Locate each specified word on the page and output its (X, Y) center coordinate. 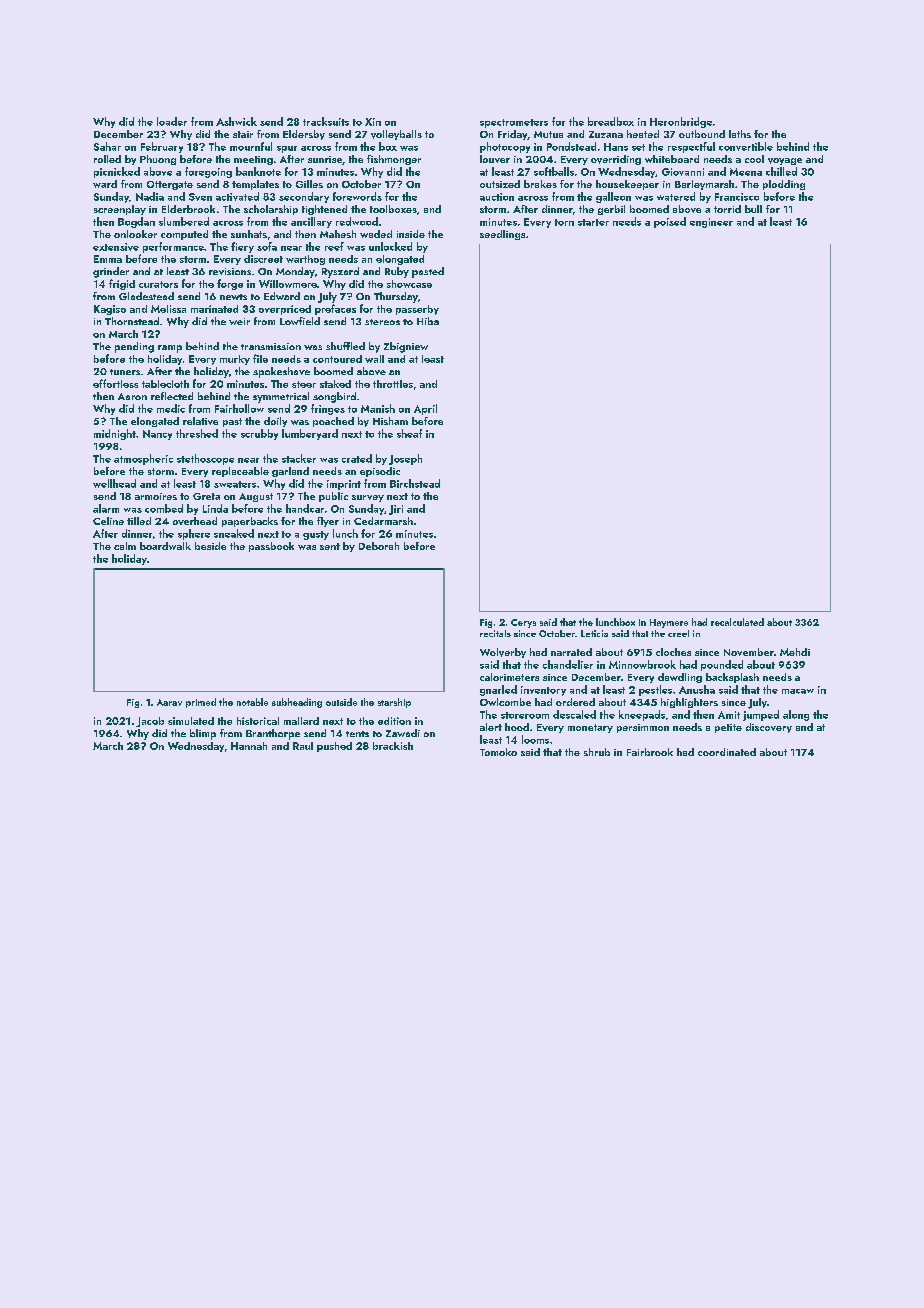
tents (357, 734)
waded (376, 234)
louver (495, 159)
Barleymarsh (704, 185)
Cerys (523, 623)
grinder (111, 272)
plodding (784, 185)
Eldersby (304, 135)
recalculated (737, 622)
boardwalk (165, 546)
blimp (203, 734)
